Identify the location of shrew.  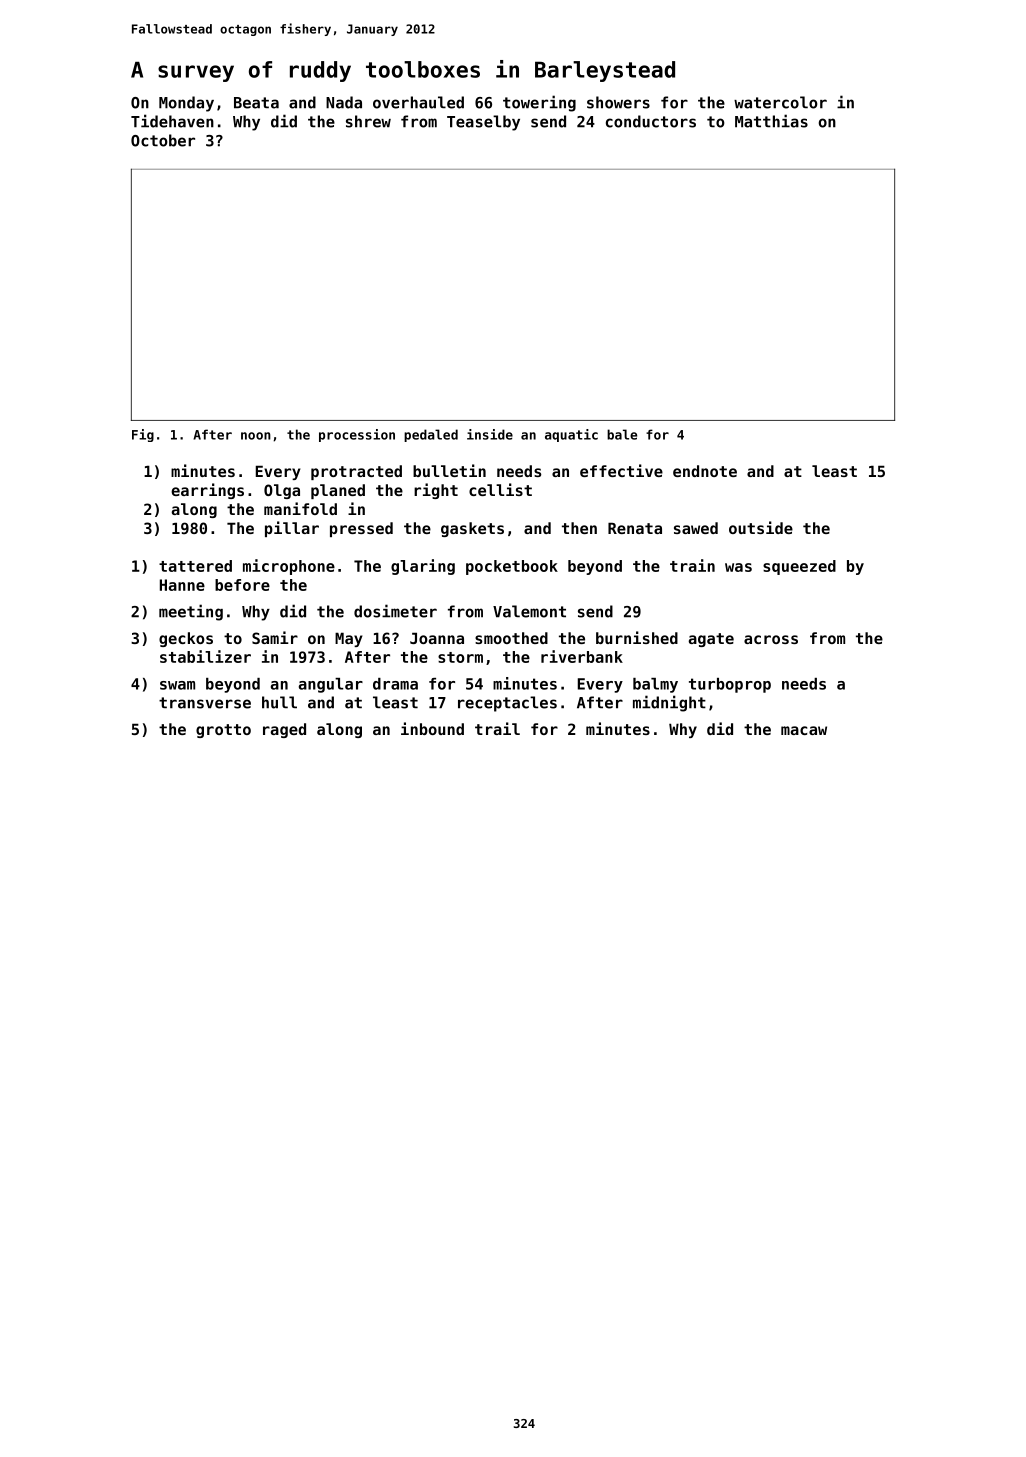
(368, 121).
